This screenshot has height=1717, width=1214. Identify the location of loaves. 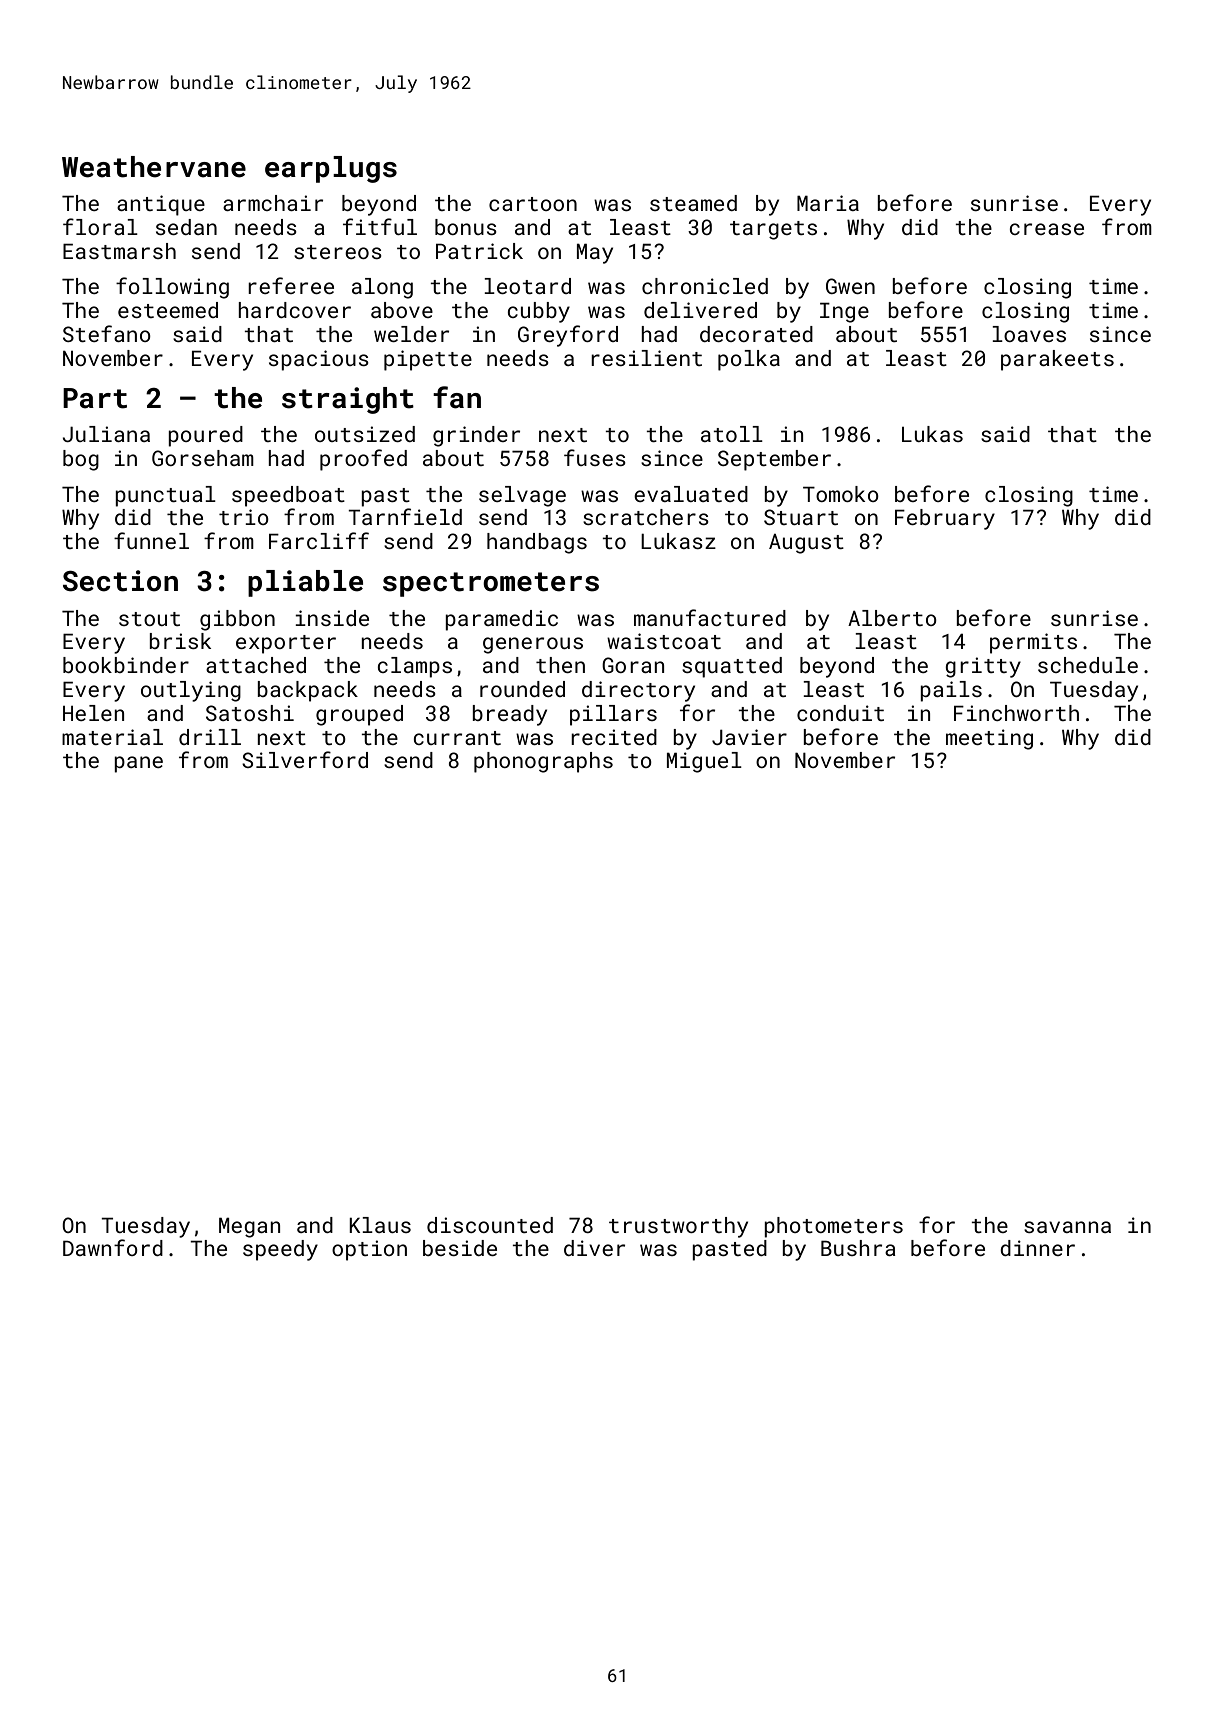
(1029, 334).
